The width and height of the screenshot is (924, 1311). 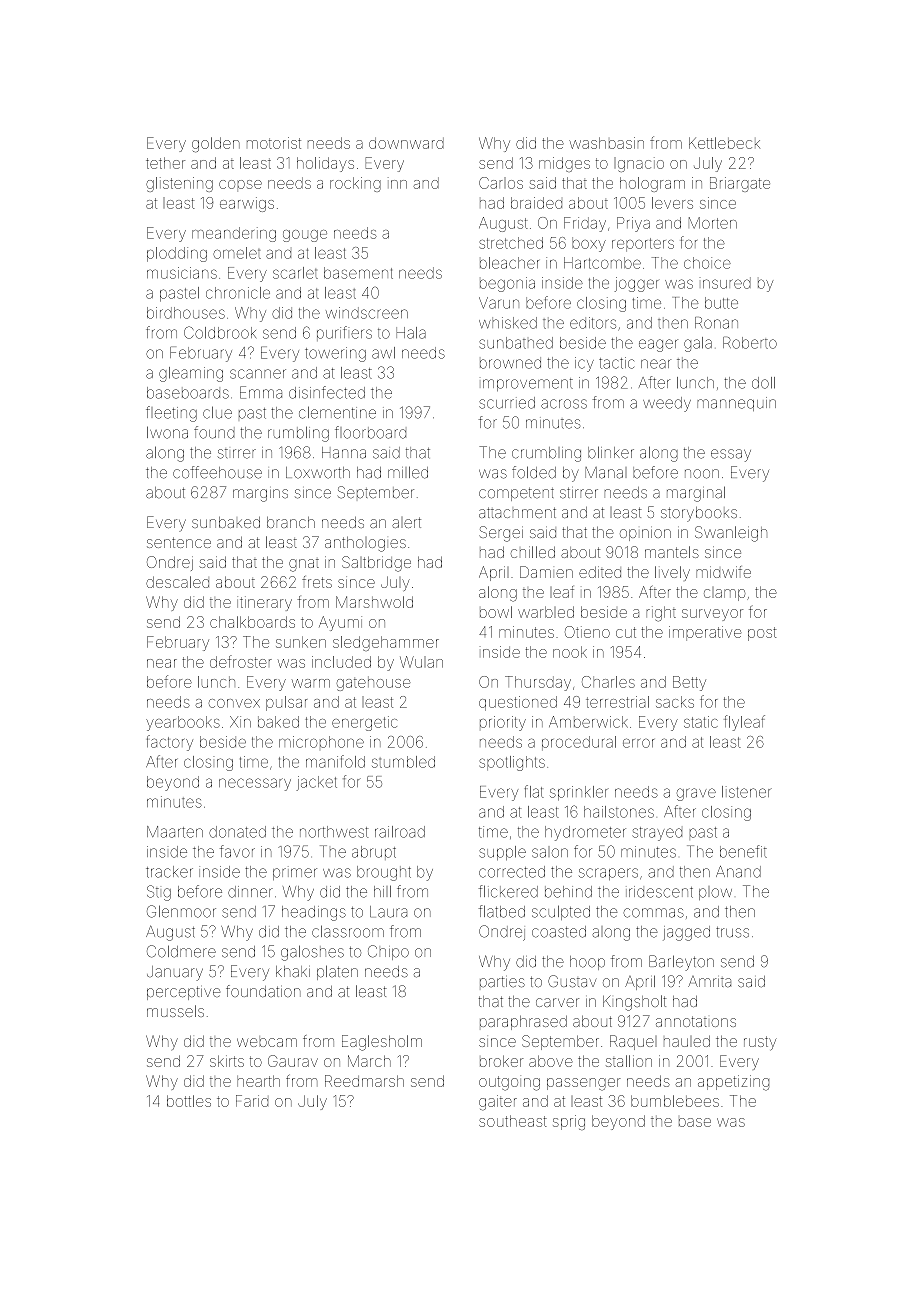 I want to click on bumblebees, so click(x=675, y=1101).
